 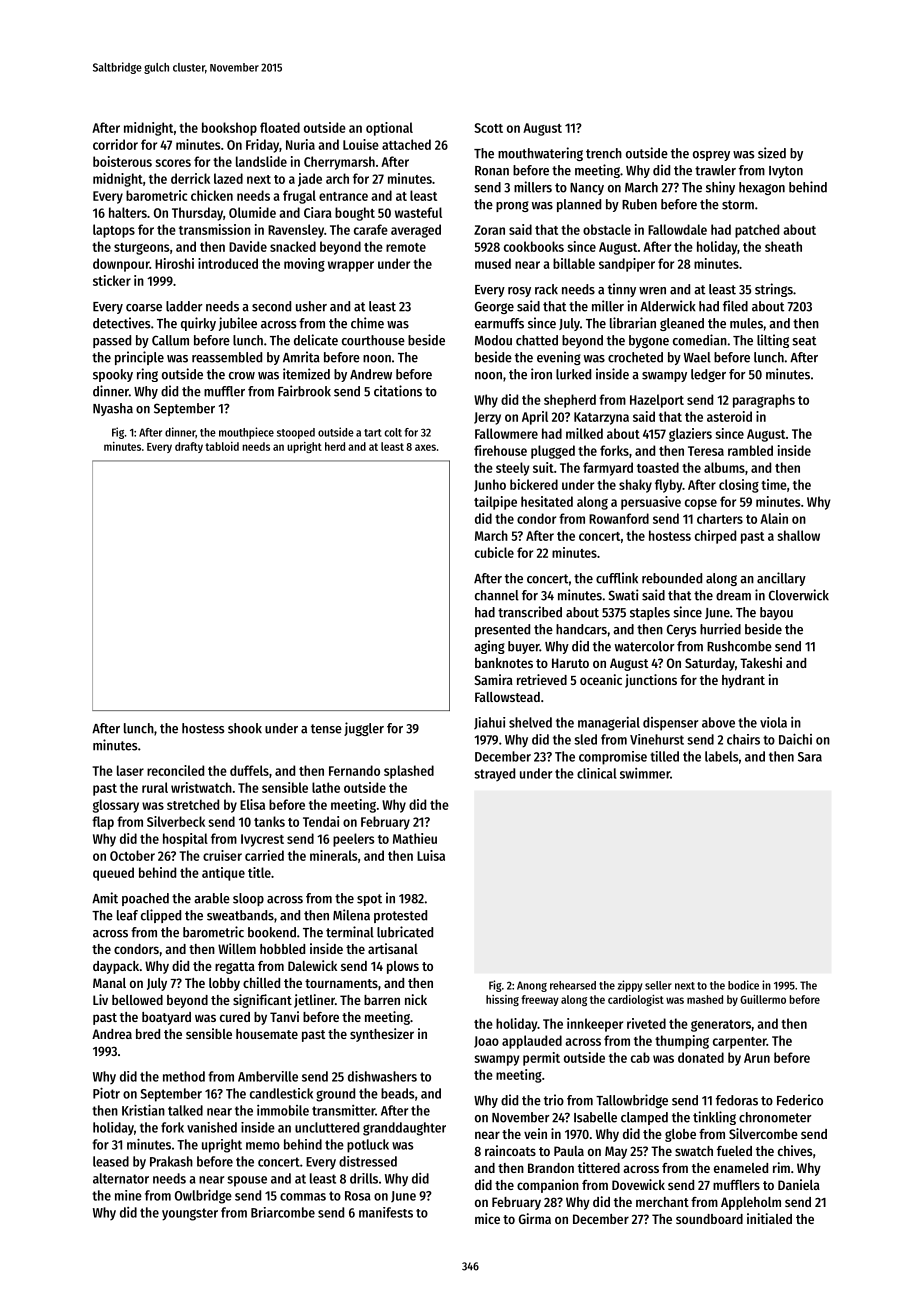 I want to click on swimmer, so click(x=645, y=773).
